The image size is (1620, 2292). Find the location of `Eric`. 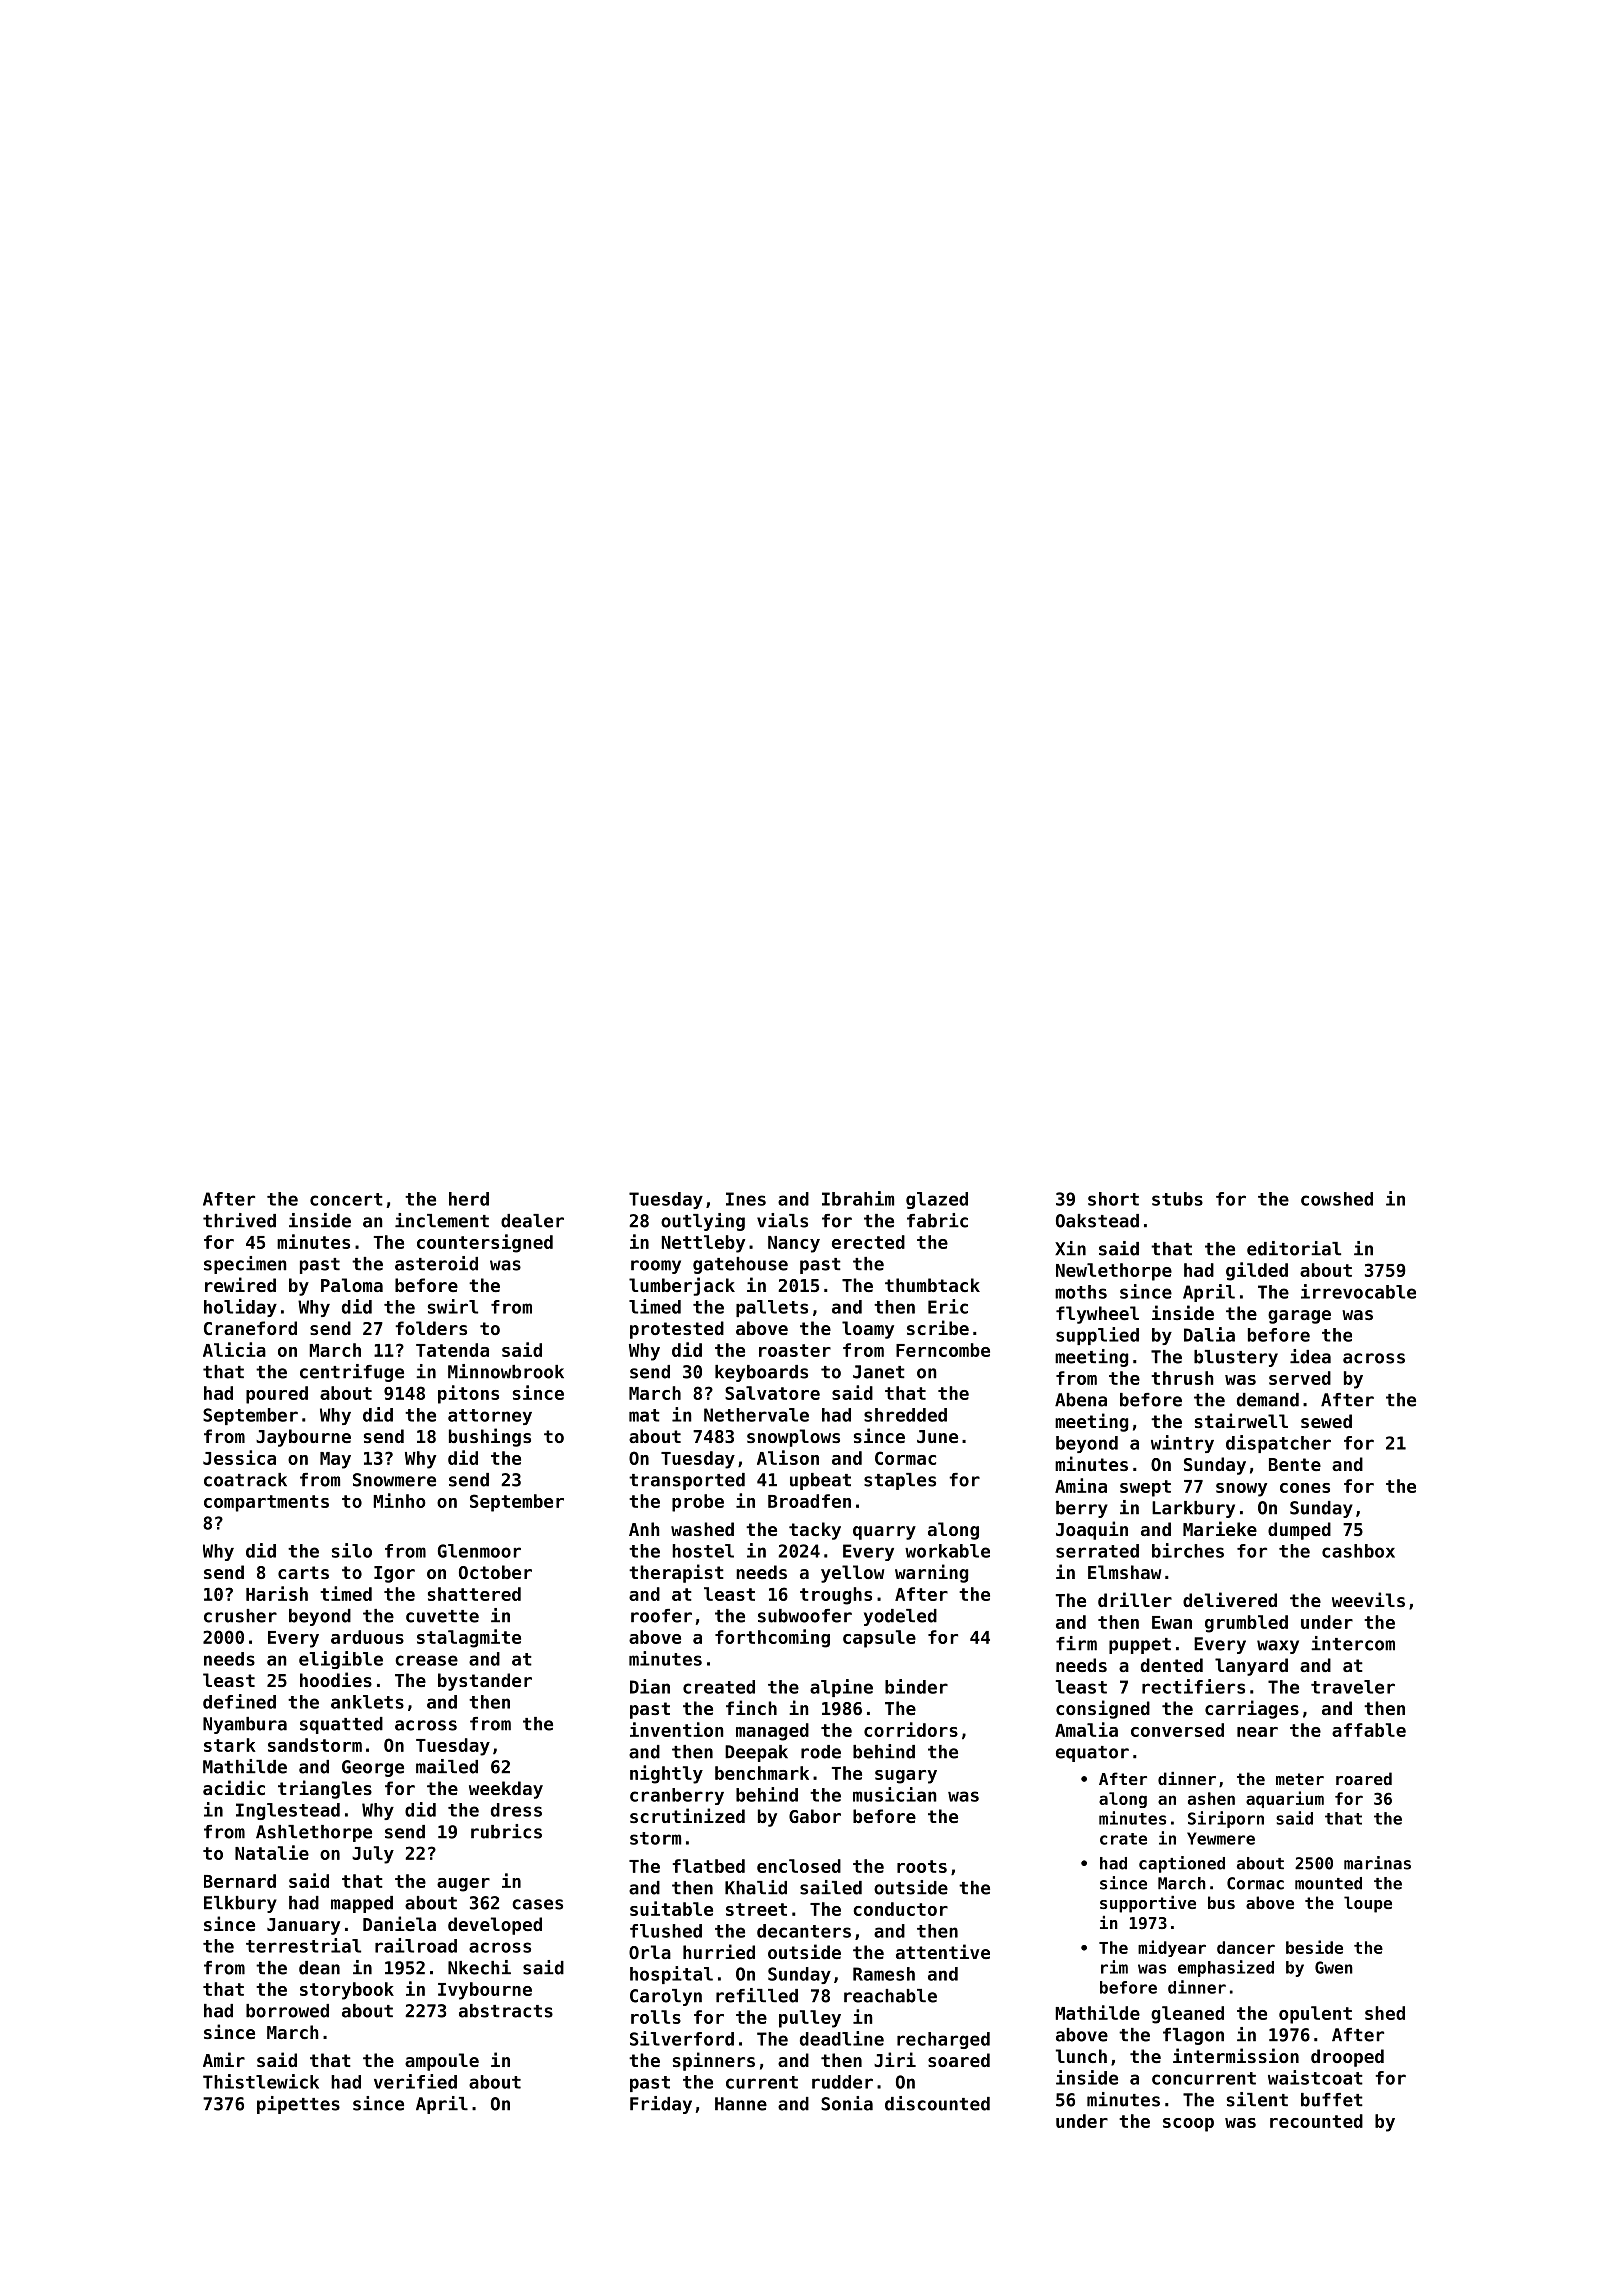

Eric is located at coordinates (948, 1306).
